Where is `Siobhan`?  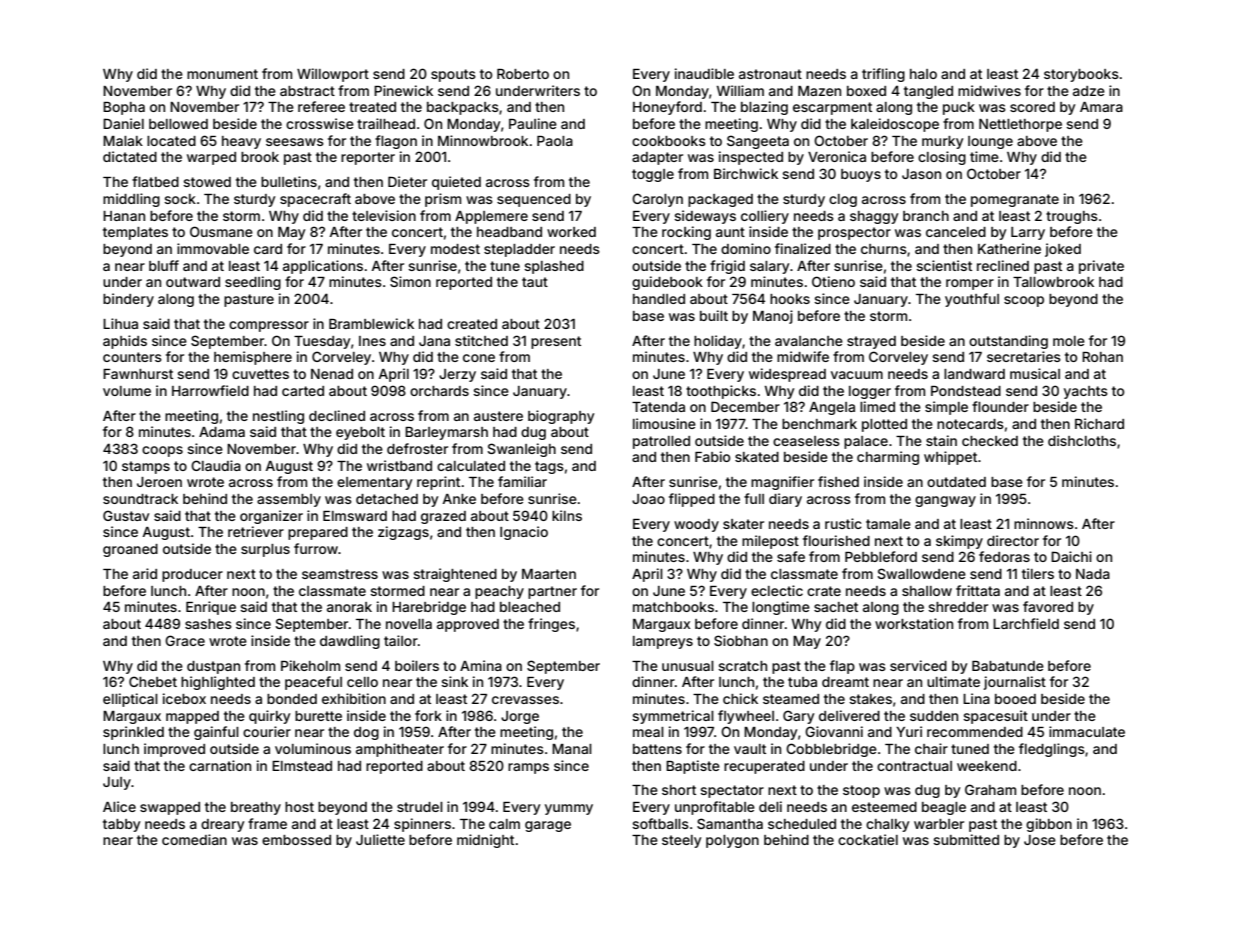 Siobhan is located at coordinates (741, 640).
